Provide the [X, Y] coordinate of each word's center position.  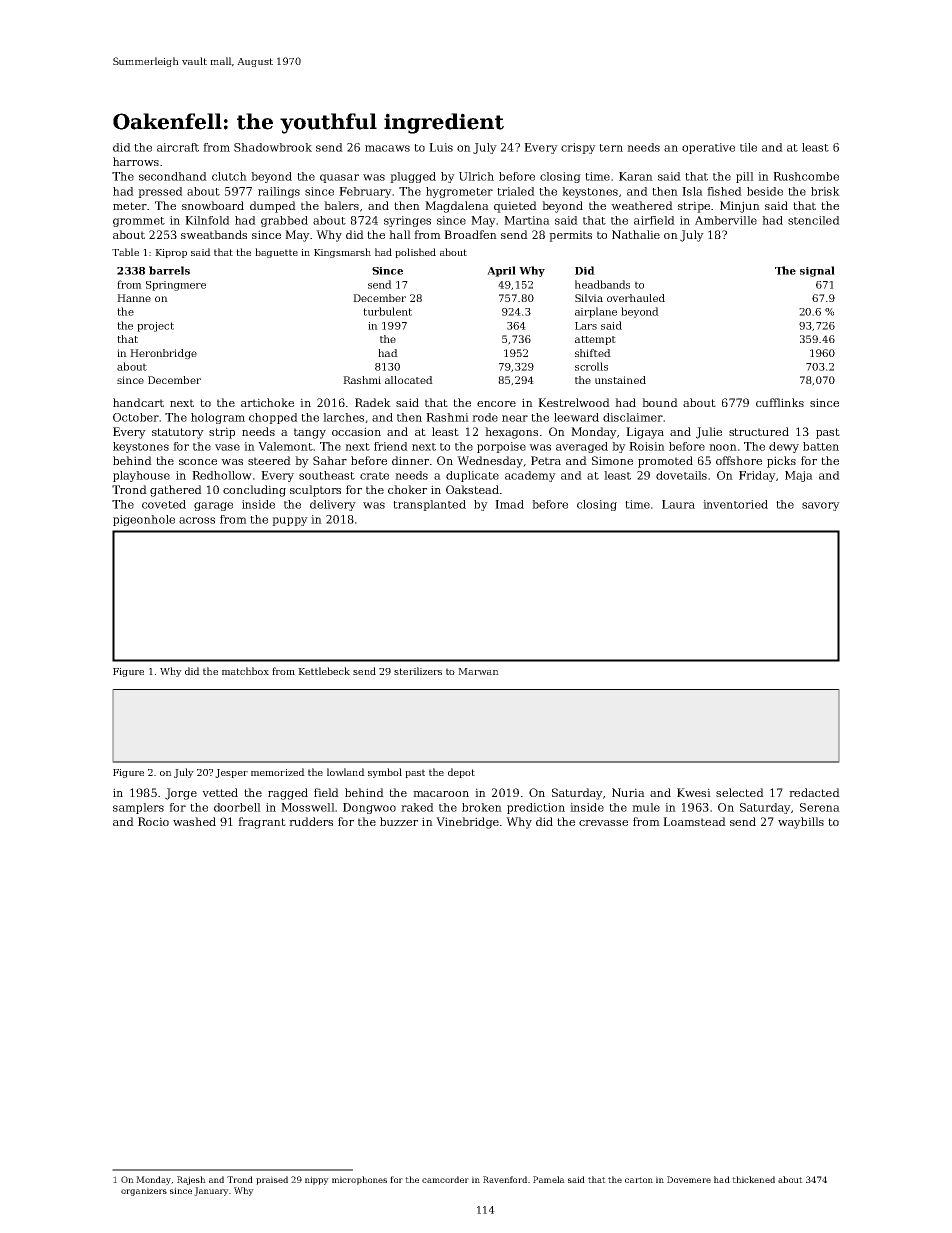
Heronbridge [163, 354]
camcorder [445, 1179]
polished [415, 253]
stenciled [814, 220]
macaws [387, 148]
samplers [138, 808]
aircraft [178, 147]
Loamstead [694, 821]
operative [708, 148]
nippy [317, 1180]
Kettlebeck [324, 671]
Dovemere [689, 1179]
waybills [801, 823]
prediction [536, 808]
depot [461, 773]
